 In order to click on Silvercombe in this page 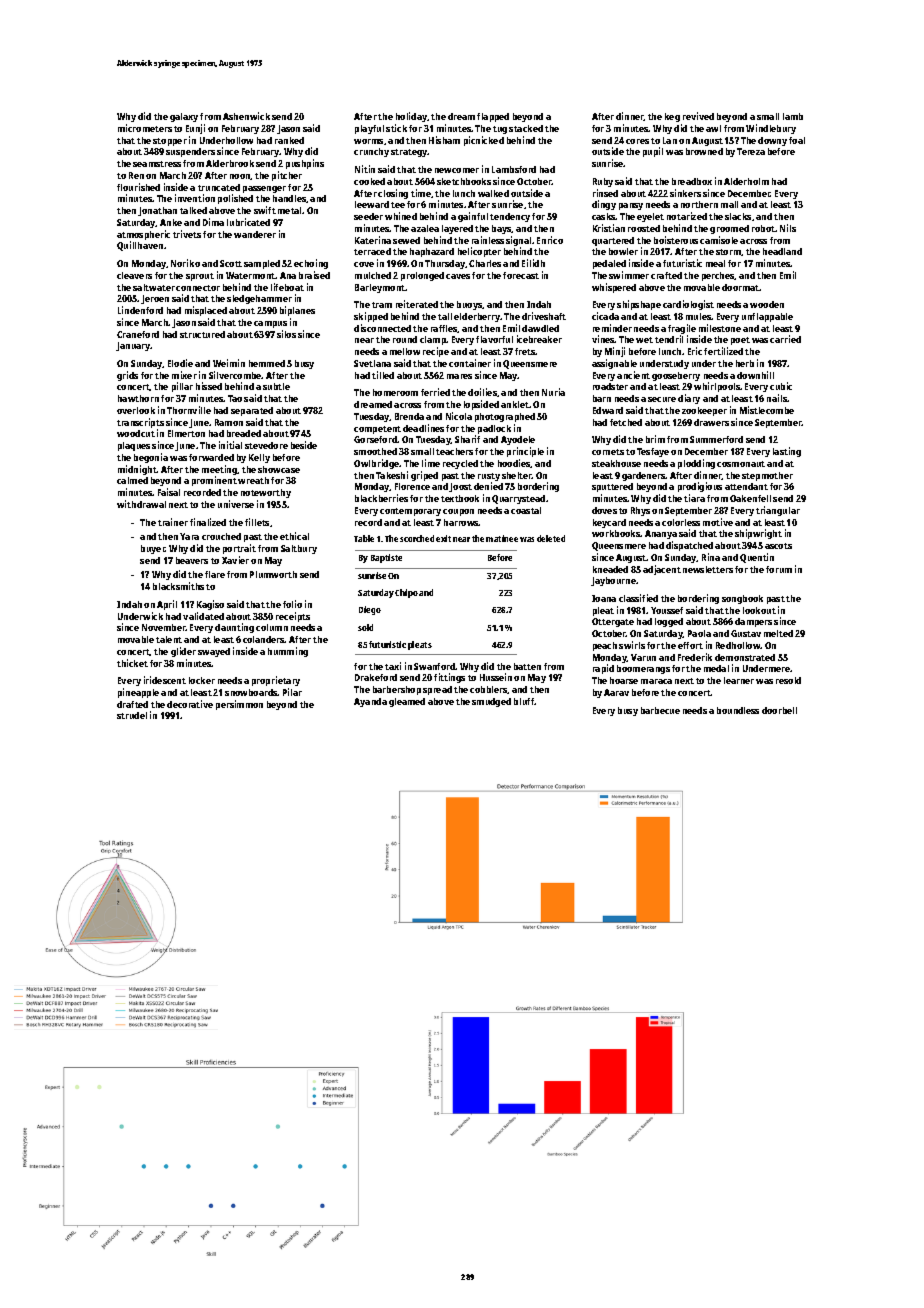, I will do `click(235, 375)`.
